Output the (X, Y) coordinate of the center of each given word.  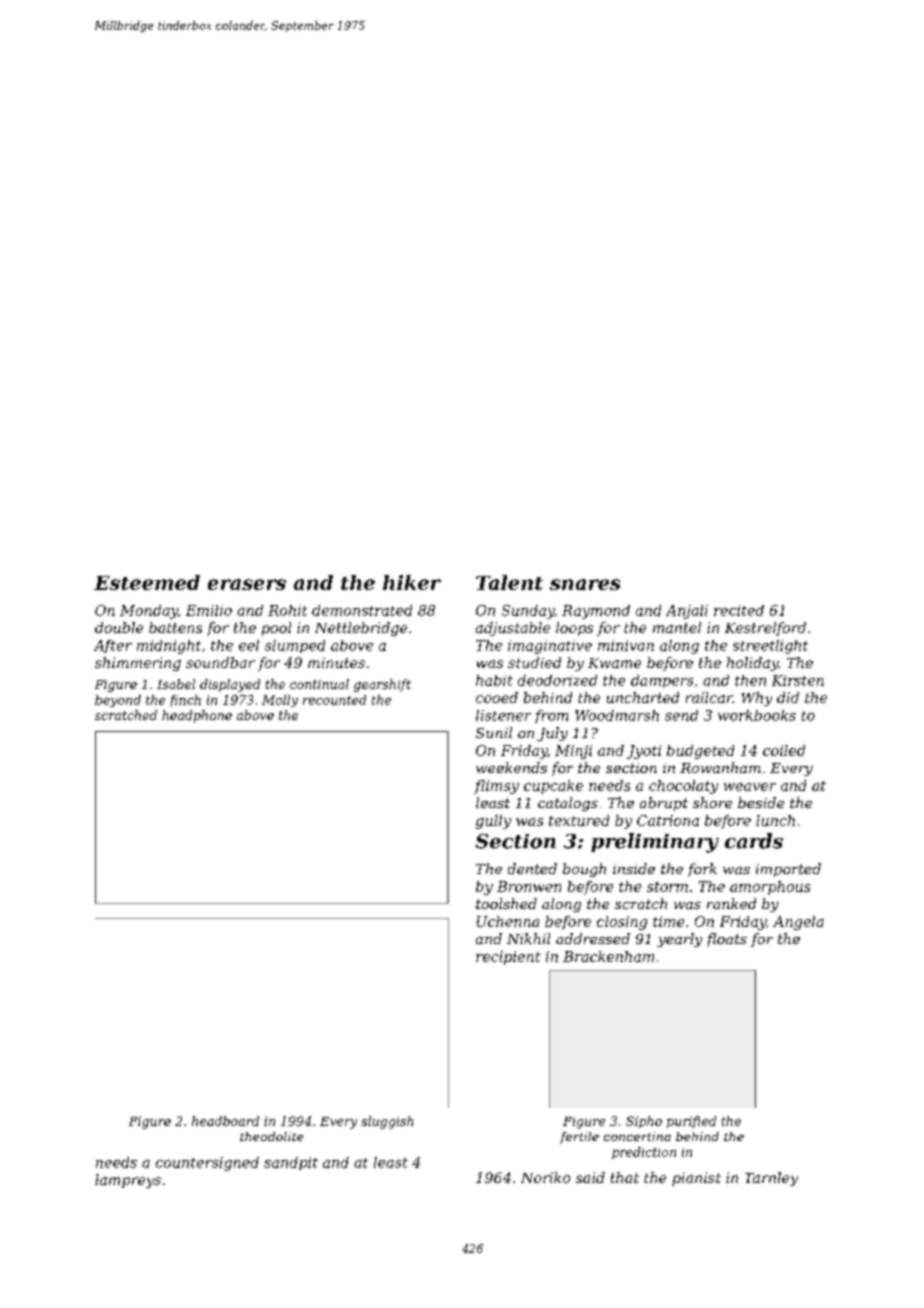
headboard (225, 1121)
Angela (798, 923)
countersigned (207, 1164)
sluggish (387, 1122)
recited (739, 610)
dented (532, 868)
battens (175, 627)
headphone (197, 716)
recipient (508, 958)
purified (691, 1122)
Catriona (668, 820)
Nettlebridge (361, 629)
